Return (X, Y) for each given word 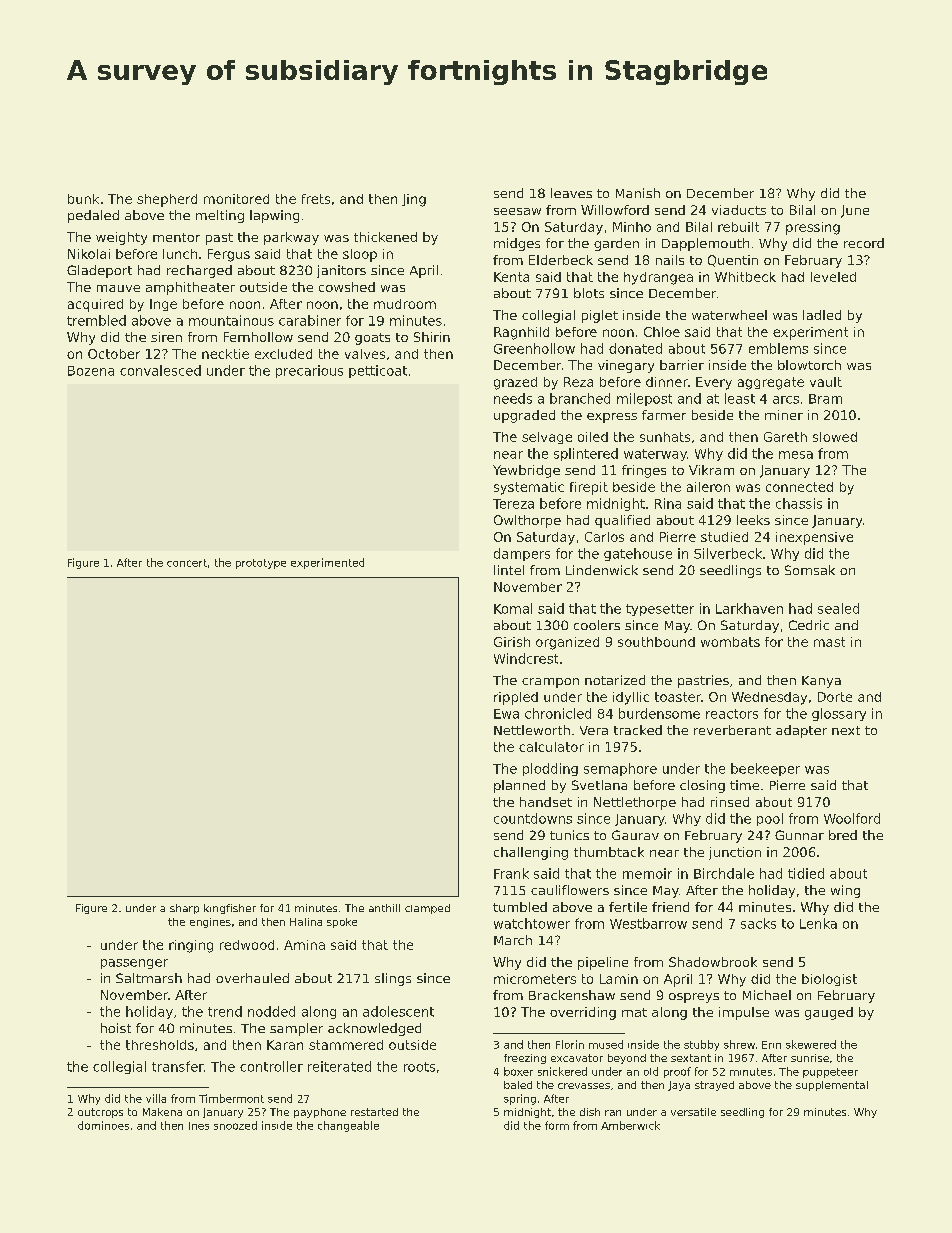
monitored (236, 199)
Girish (512, 642)
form (557, 1125)
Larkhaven (749, 608)
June (855, 211)
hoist (116, 1028)
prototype (261, 564)
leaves (571, 193)
